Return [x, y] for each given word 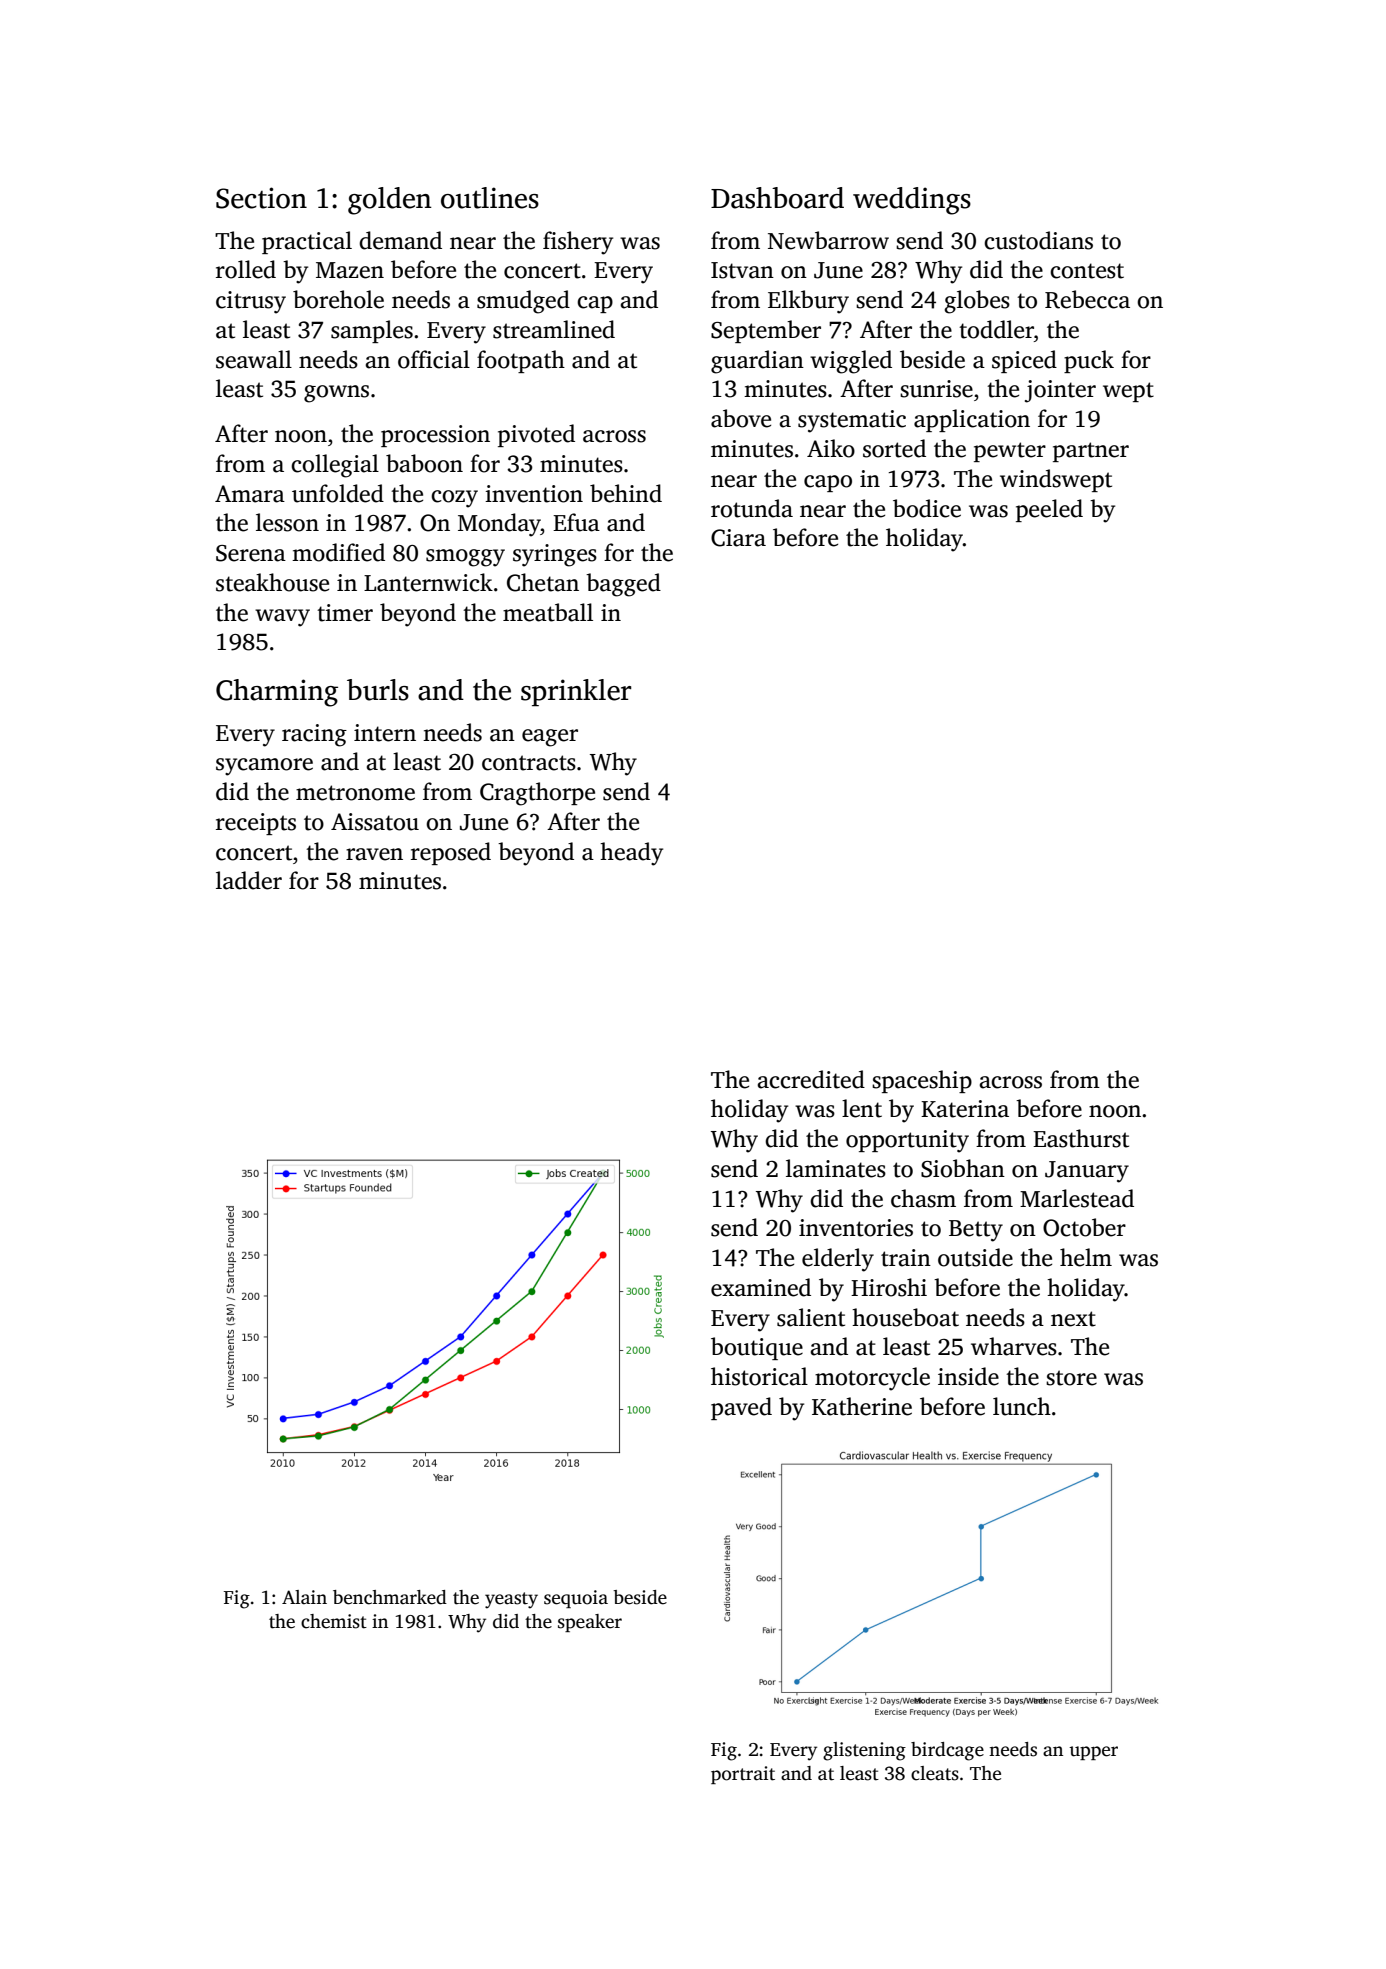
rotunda [752, 508]
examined [761, 1287]
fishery [578, 243]
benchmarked [390, 1597]
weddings [912, 201]
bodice [927, 508]
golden [390, 201]
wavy [282, 618]
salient [811, 1317]
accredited [811, 1079]
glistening [864, 1751]
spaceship [922, 1081]
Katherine [862, 1406]
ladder [249, 880]
